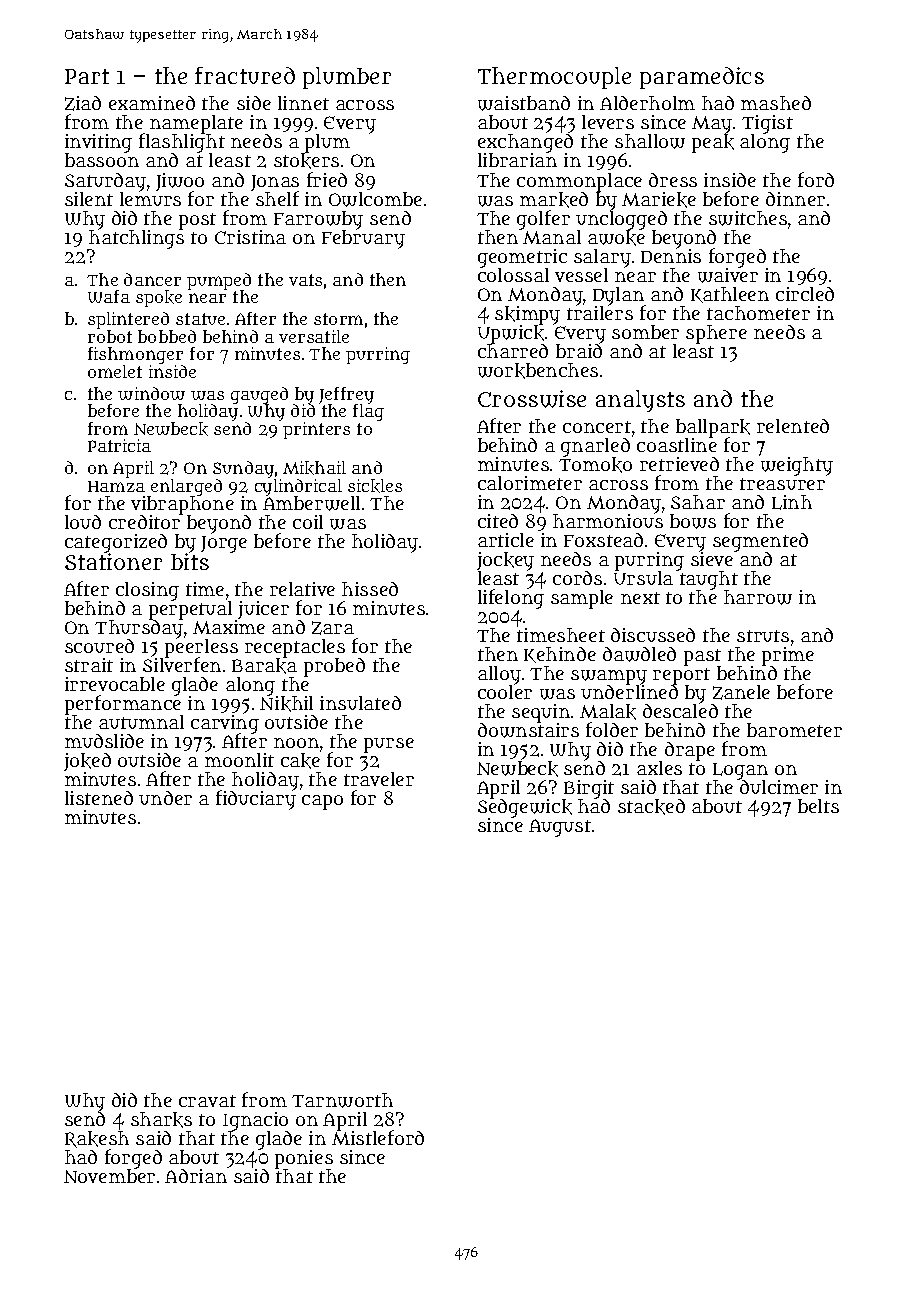 Image resolution: width=908 pixels, height=1316 pixels. I want to click on Thermocouple, so click(554, 78).
